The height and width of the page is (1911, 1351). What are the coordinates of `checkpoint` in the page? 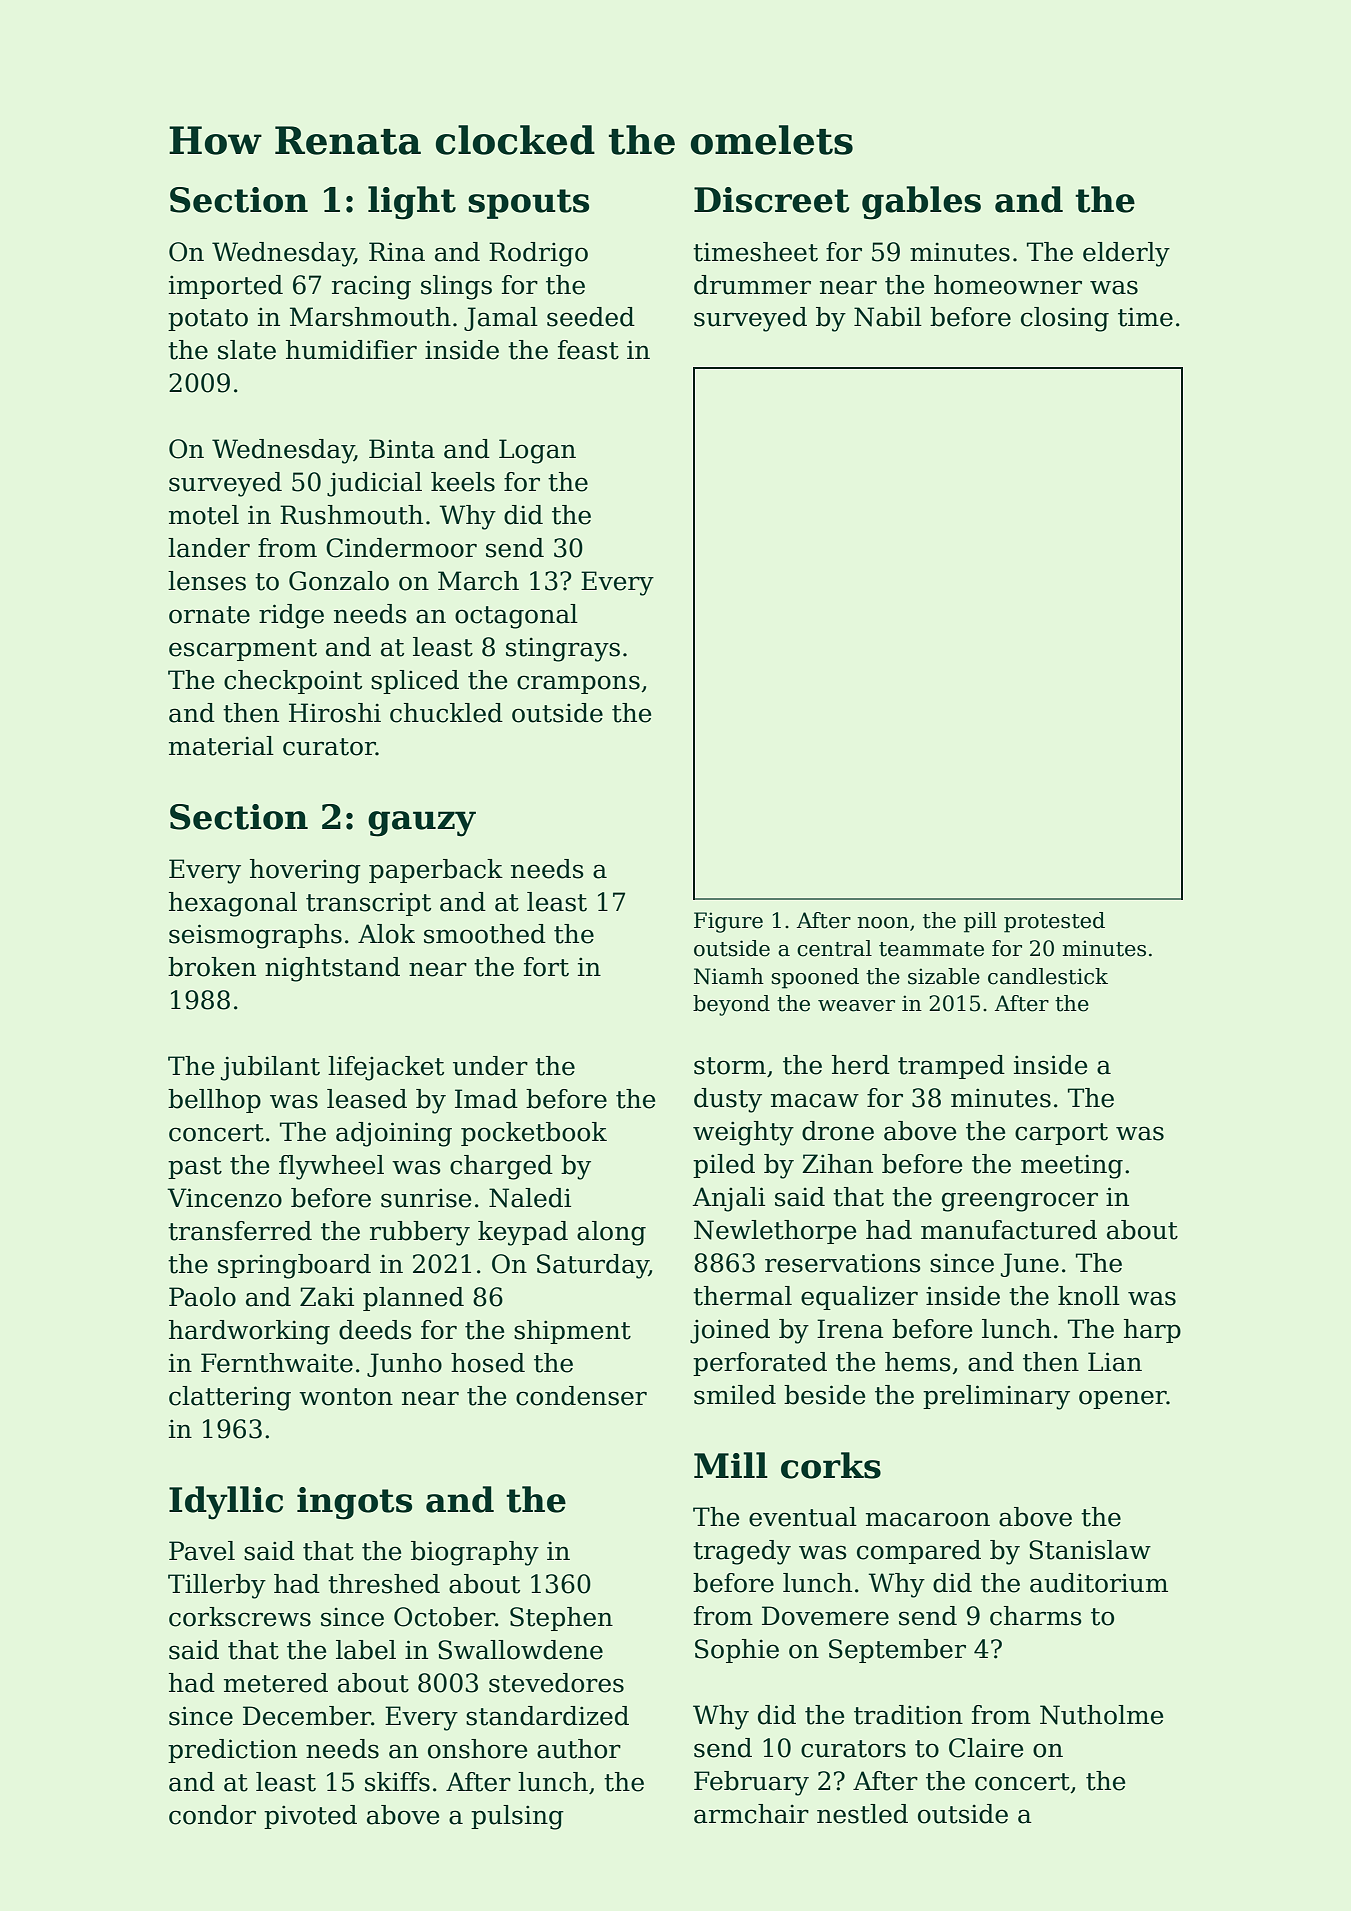 It's located at (293, 682).
